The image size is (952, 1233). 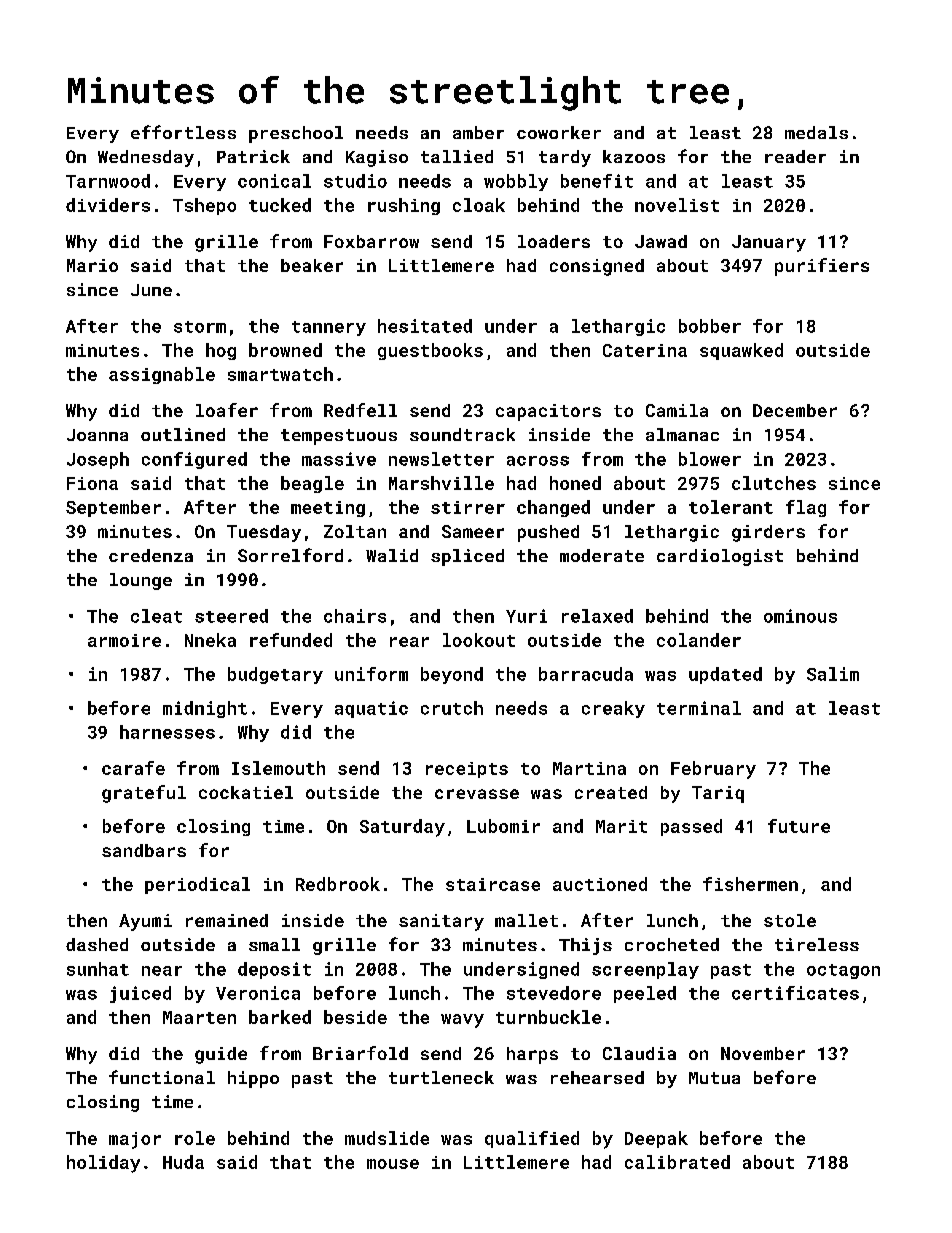 I want to click on role, so click(x=195, y=1138).
